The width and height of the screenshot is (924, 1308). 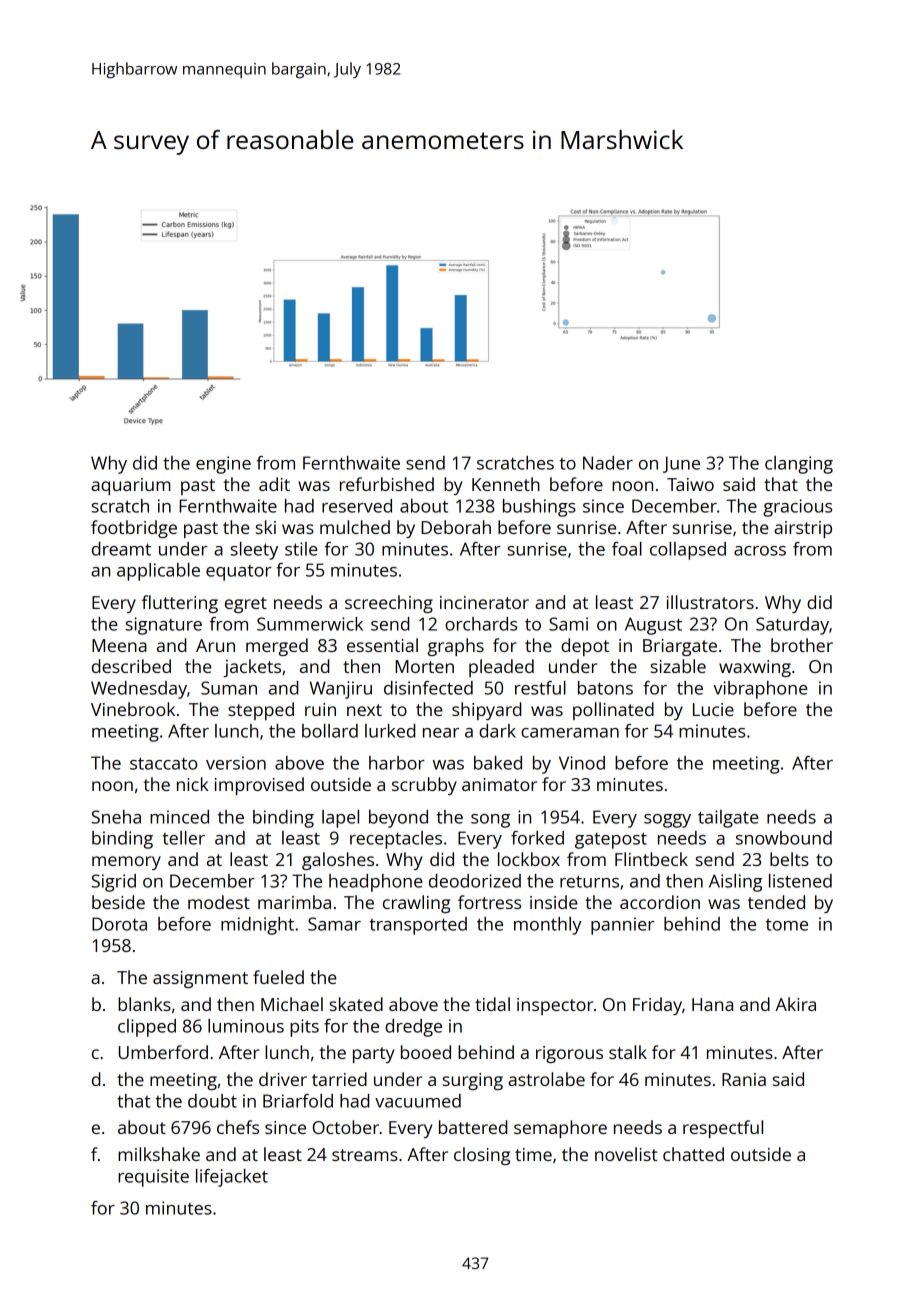 What do you see at coordinates (473, 1127) in the screenshot?
I see `battered` at bounding box center [473, 1127].
